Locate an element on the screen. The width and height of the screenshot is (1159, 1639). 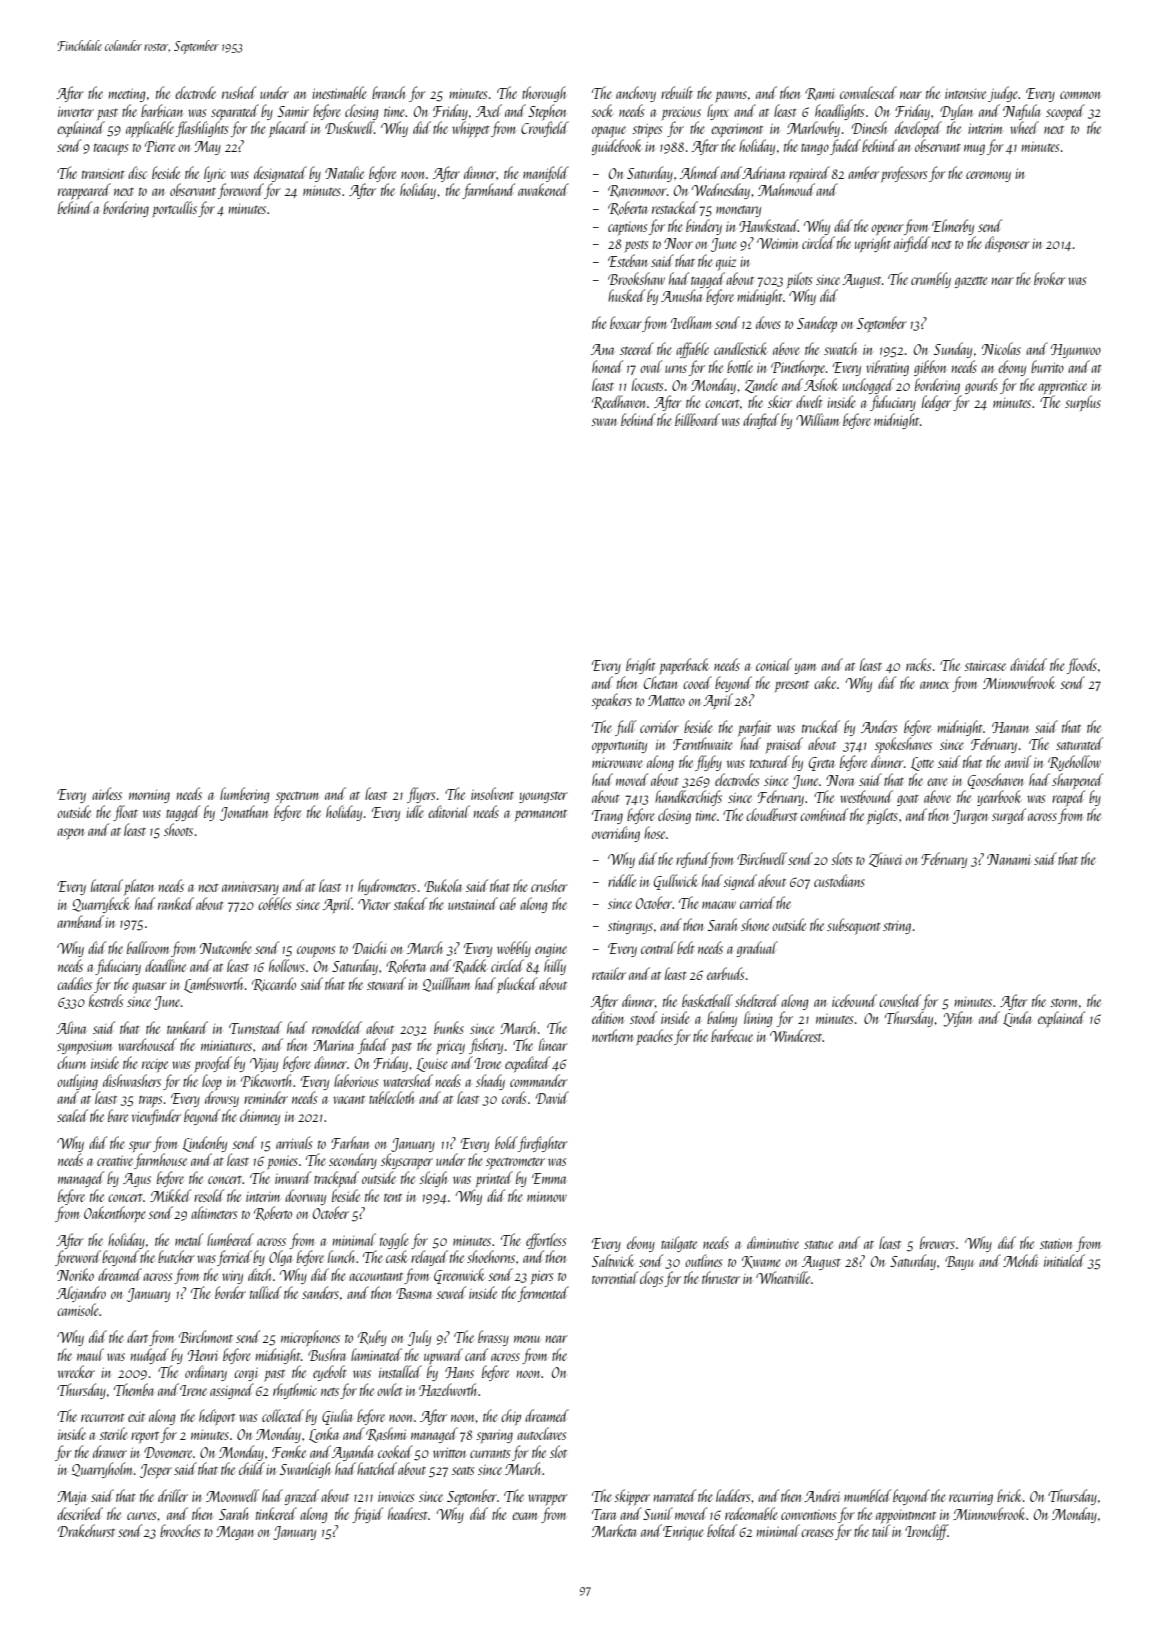
Oakenthorpe is located at coordinates (115, 1214).
